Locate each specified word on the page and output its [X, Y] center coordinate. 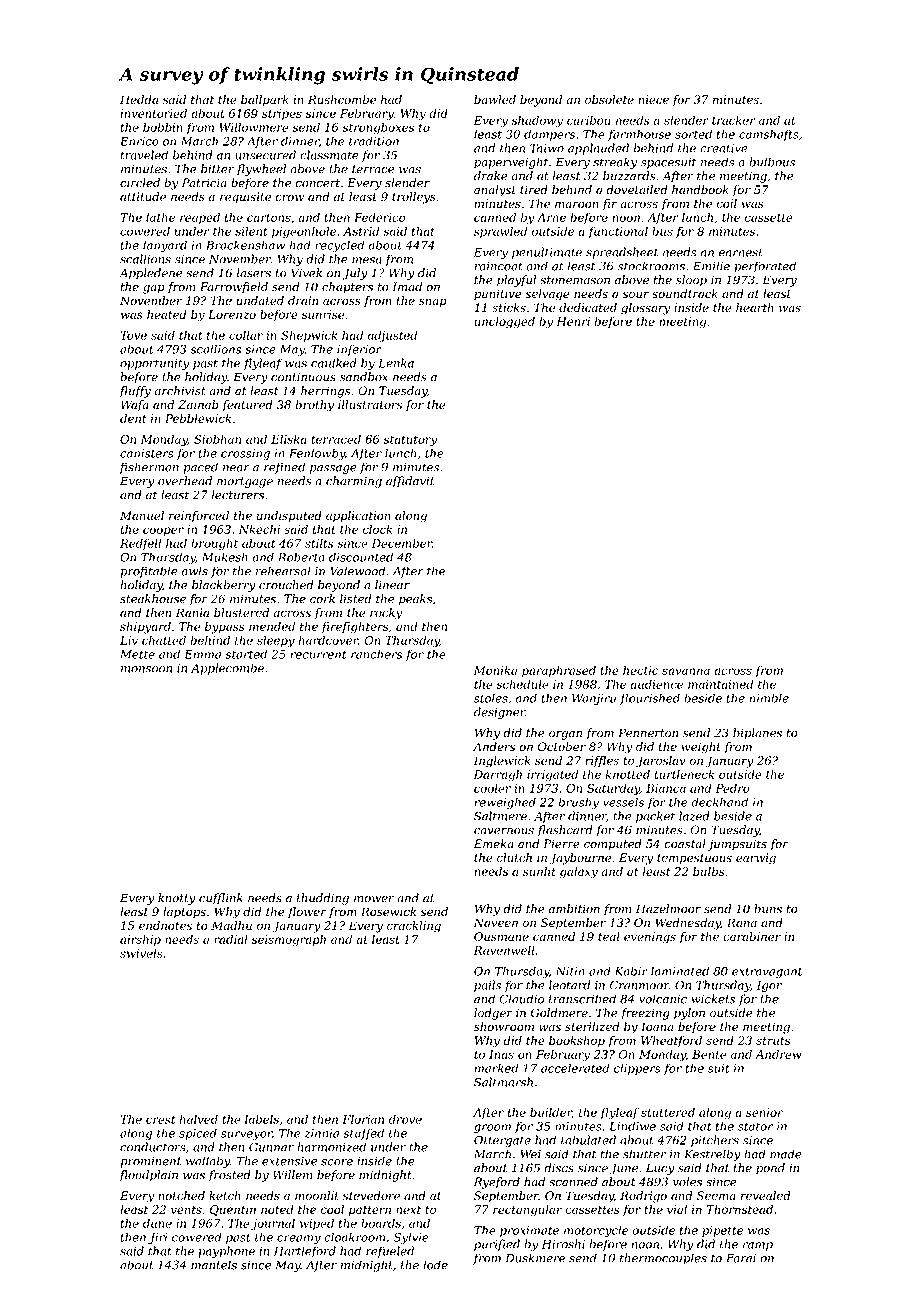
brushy [579, 803]
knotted [627, 774]
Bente [709, 1054]
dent [133, 418]
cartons [269, 218]
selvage [547, 295]
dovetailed [636, 190]
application [358, 516]
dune [157, 1223]
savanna [686, 671]
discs [559, 1168]
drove [405, 1119]
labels [262, 1119]
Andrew [778, 1054]
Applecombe [227, 669]
